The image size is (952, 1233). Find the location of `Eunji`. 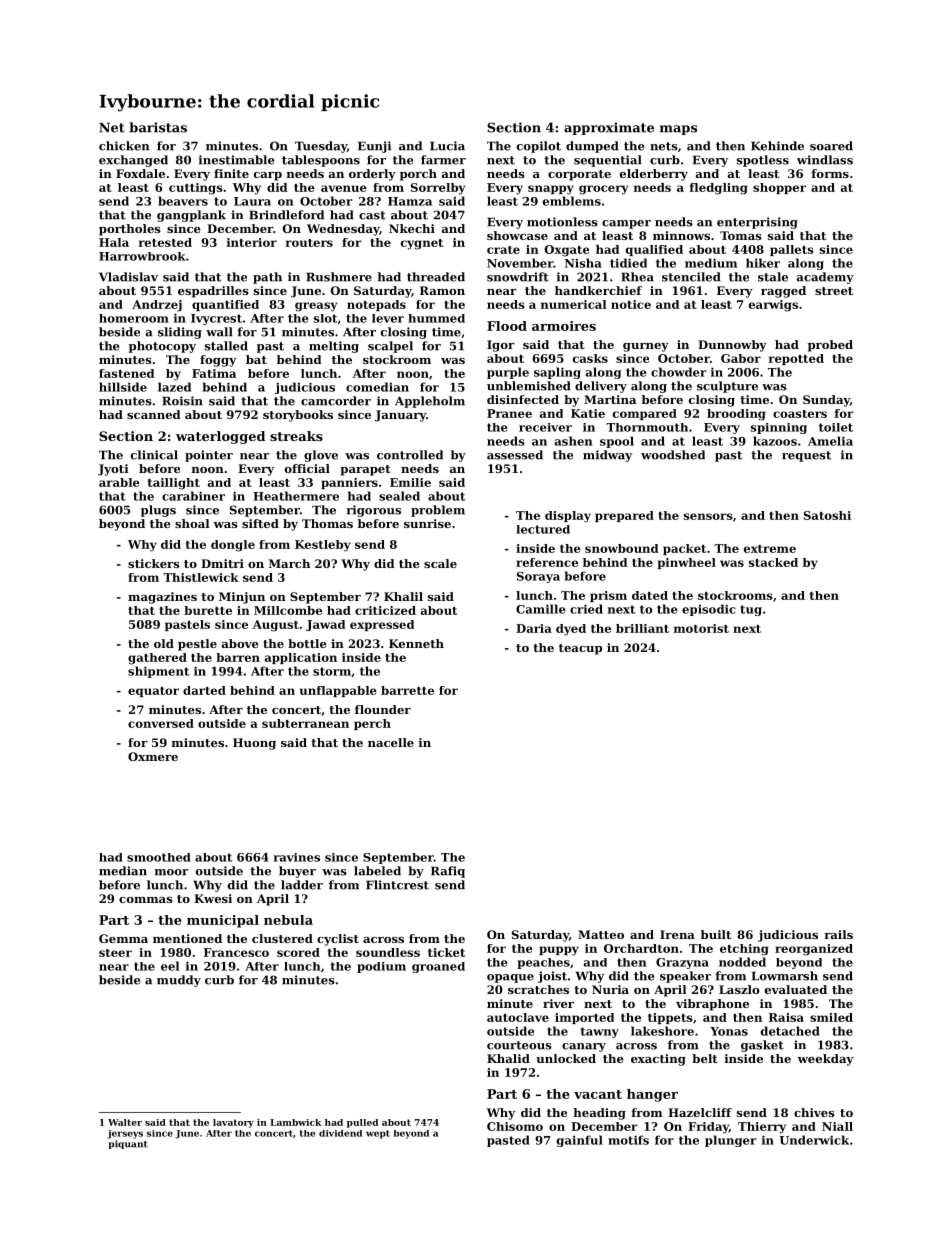

Eunji is located at coordinates (374, 147).
